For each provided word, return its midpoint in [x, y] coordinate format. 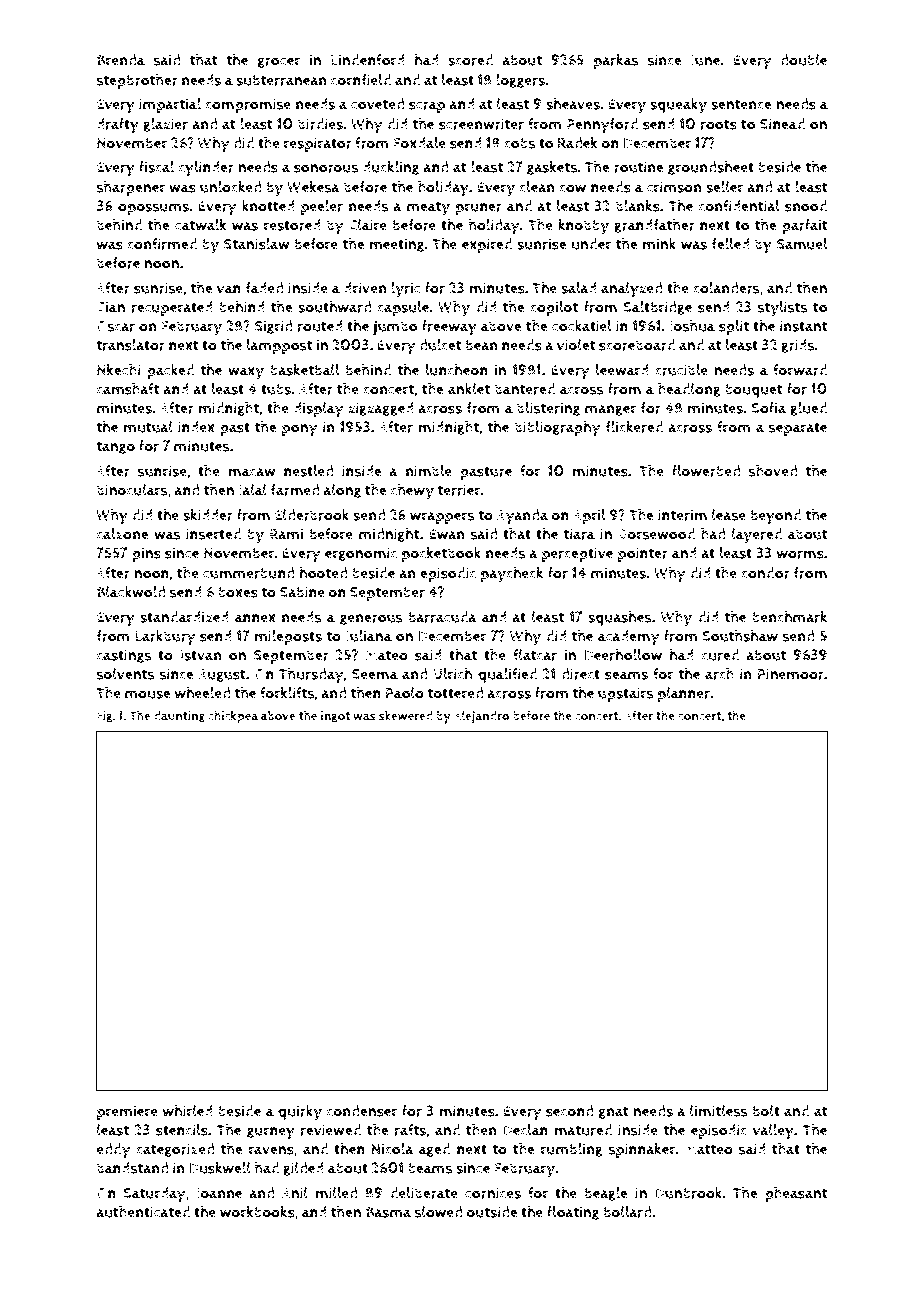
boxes [238, 592]
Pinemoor [791, 674]
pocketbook [441, 554]
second [569, 1111]
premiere [127, 1112]
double [803, 60]
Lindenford [368, 60]
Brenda [121, 60]
